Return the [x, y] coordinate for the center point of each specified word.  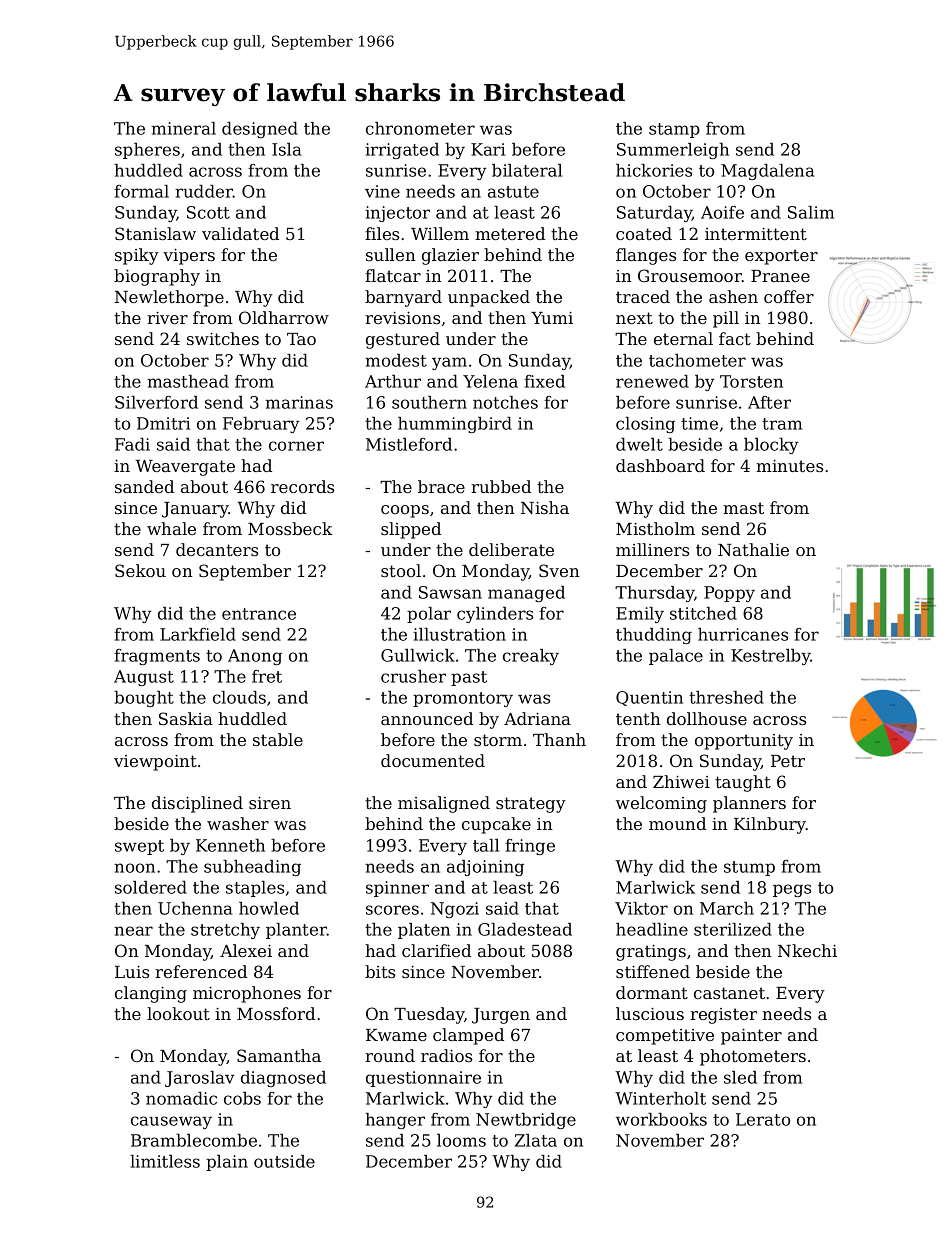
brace [441, 486]
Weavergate [185, 468]
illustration [459, 634]
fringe [530, 847]
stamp [674, 130]
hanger [395, 1121]
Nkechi [807, 950]
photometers [753, 1057]
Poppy [729, 594]
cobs [242, 1098]
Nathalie [753, 549]
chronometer [420, 128]
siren [270, 803]
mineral [183, 128]
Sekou [140, 570]
